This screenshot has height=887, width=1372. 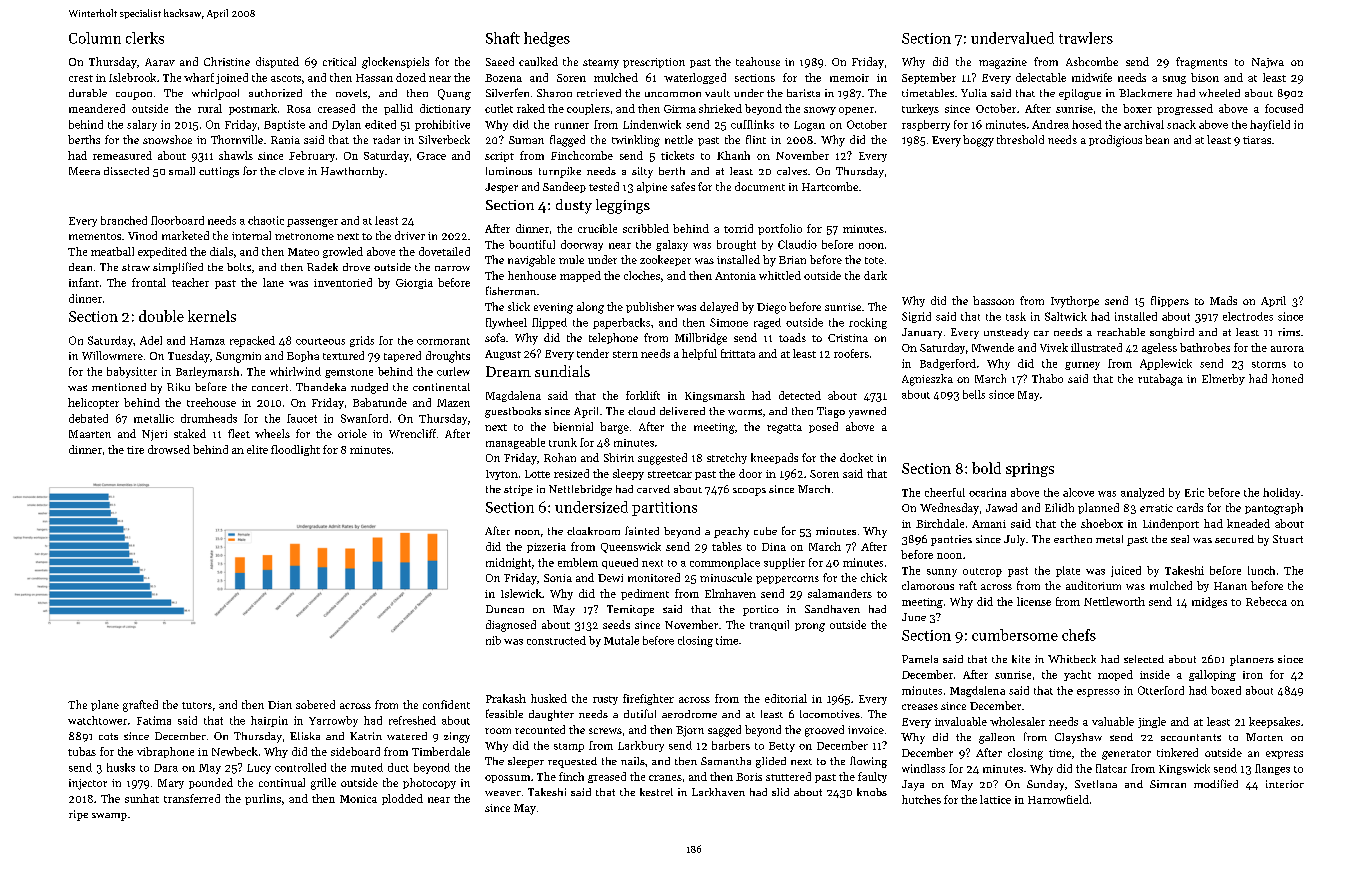 I want to click on Dian, so click(x=280, y=705).
